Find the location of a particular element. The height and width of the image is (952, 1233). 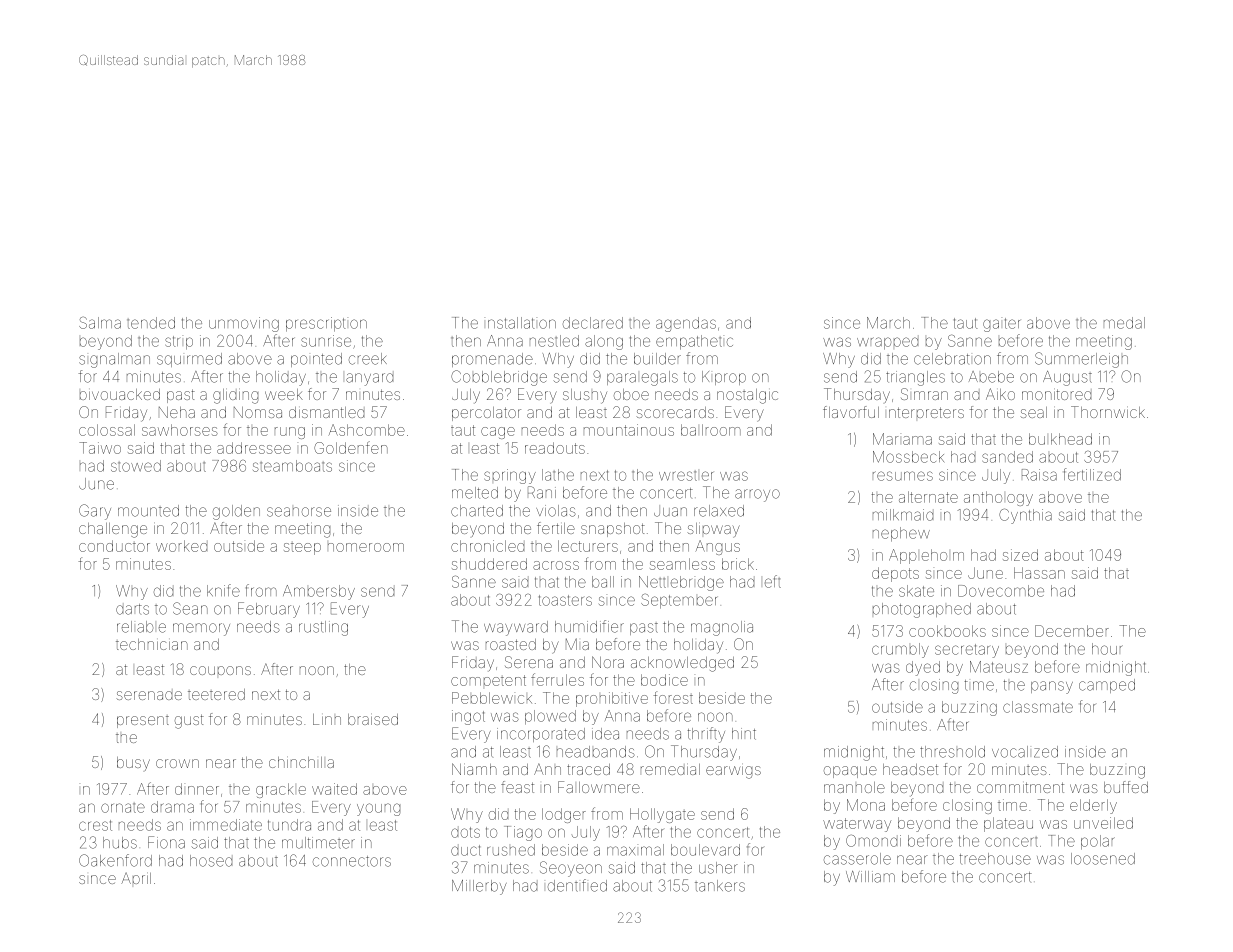

tundra is located at coordinates (289, 825).
